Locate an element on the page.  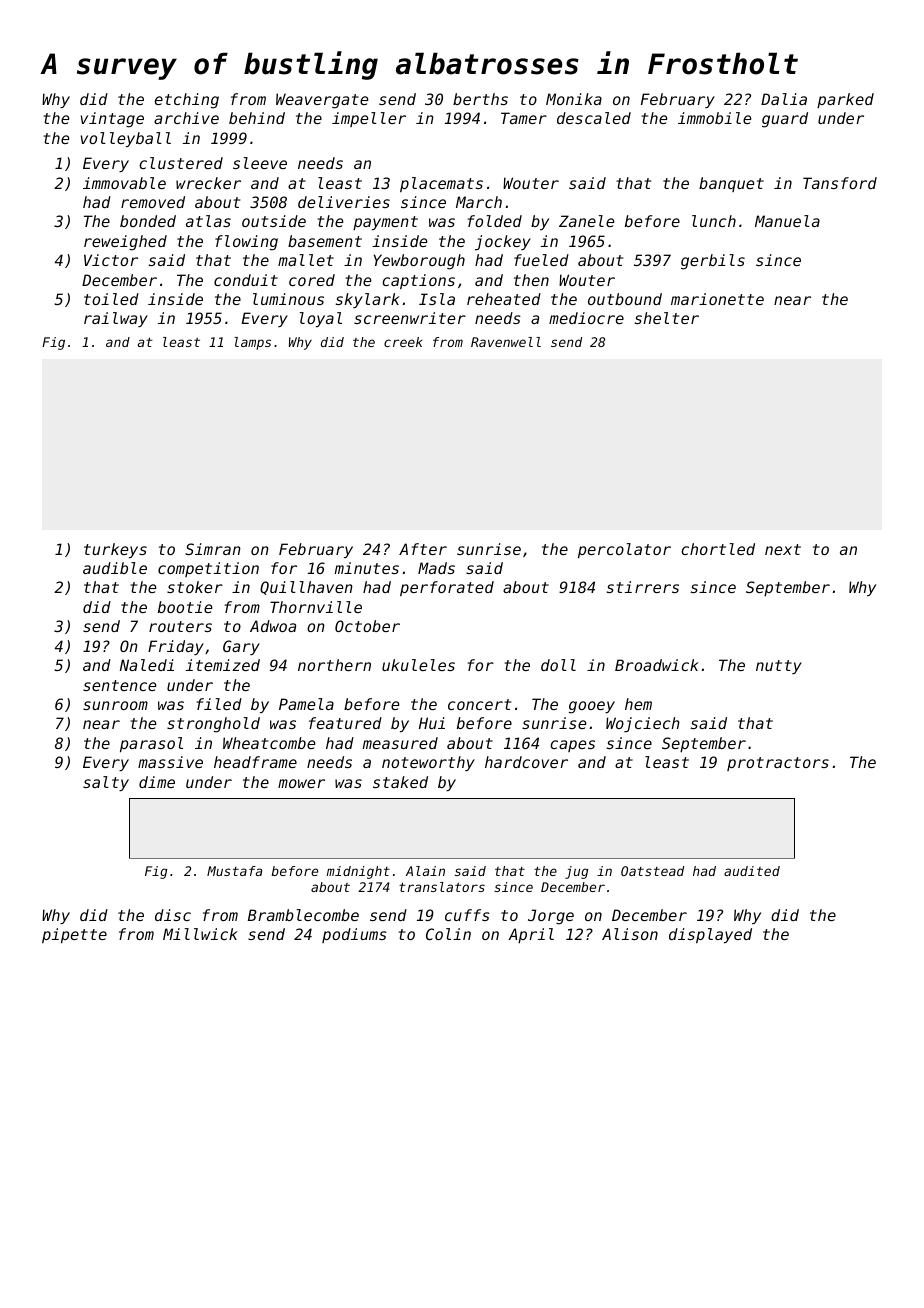
pipette is located at coordinates (74, 935).
